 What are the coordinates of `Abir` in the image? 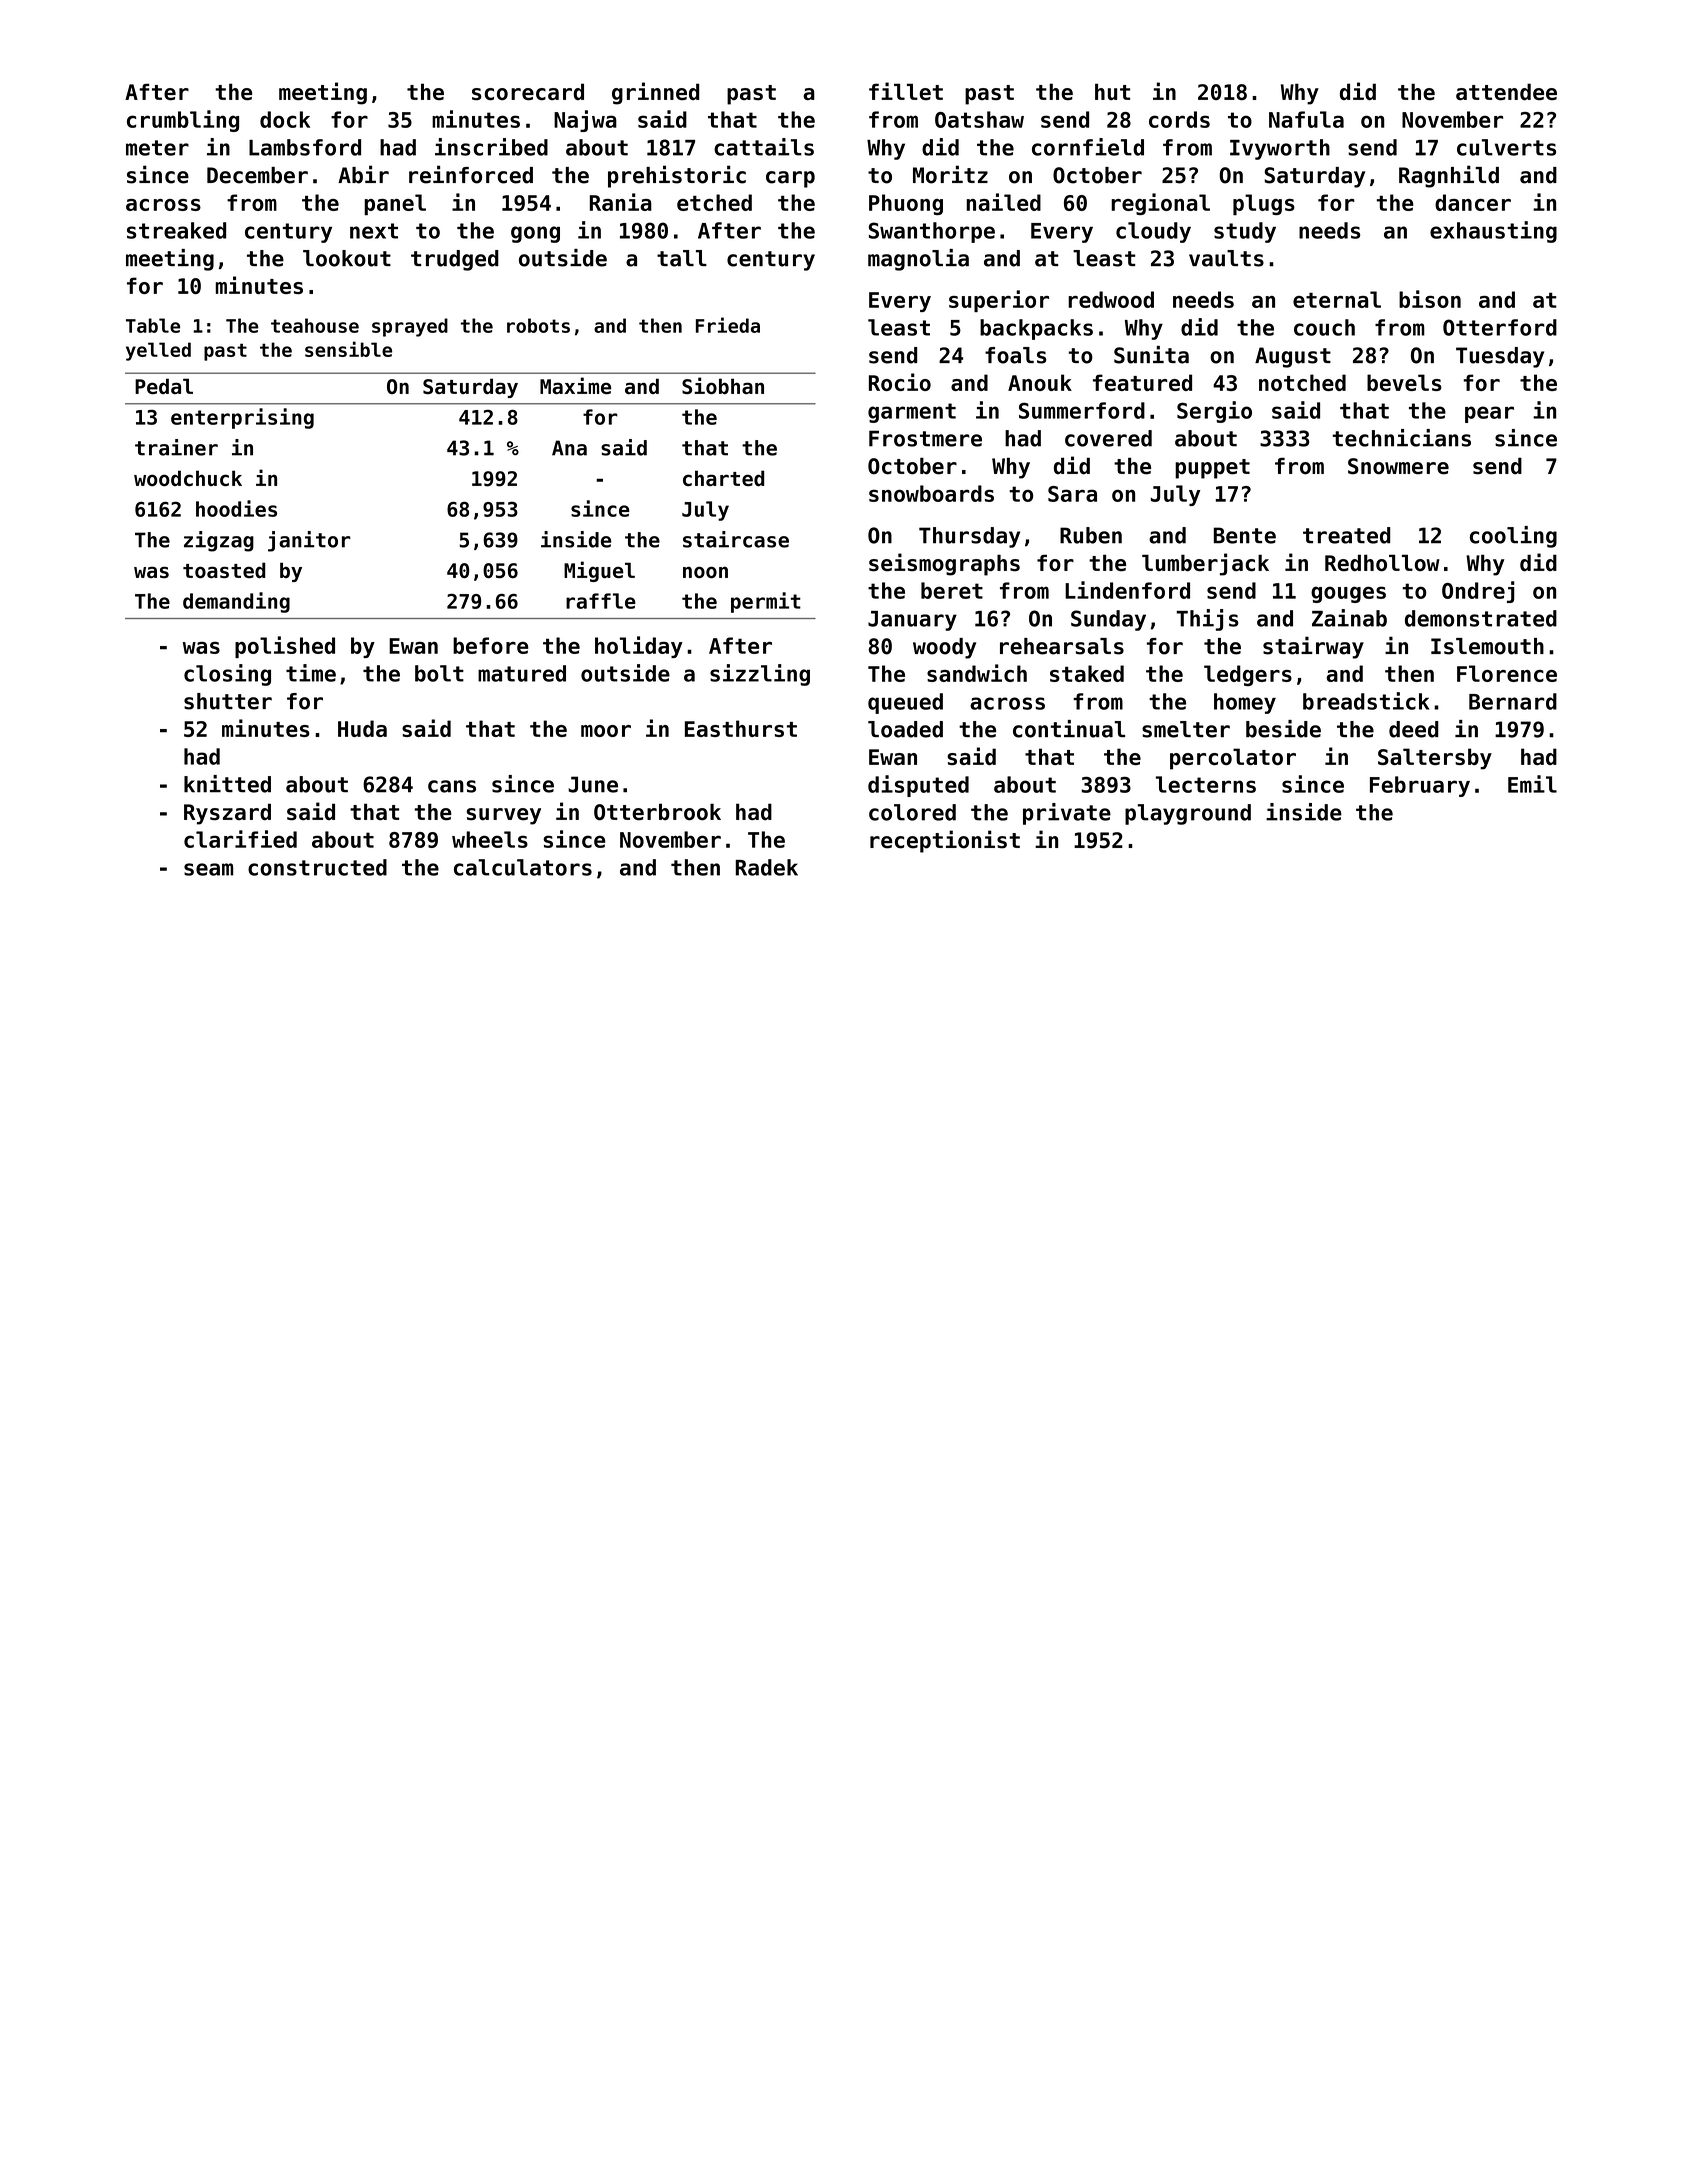 It's located at (363, 174).
